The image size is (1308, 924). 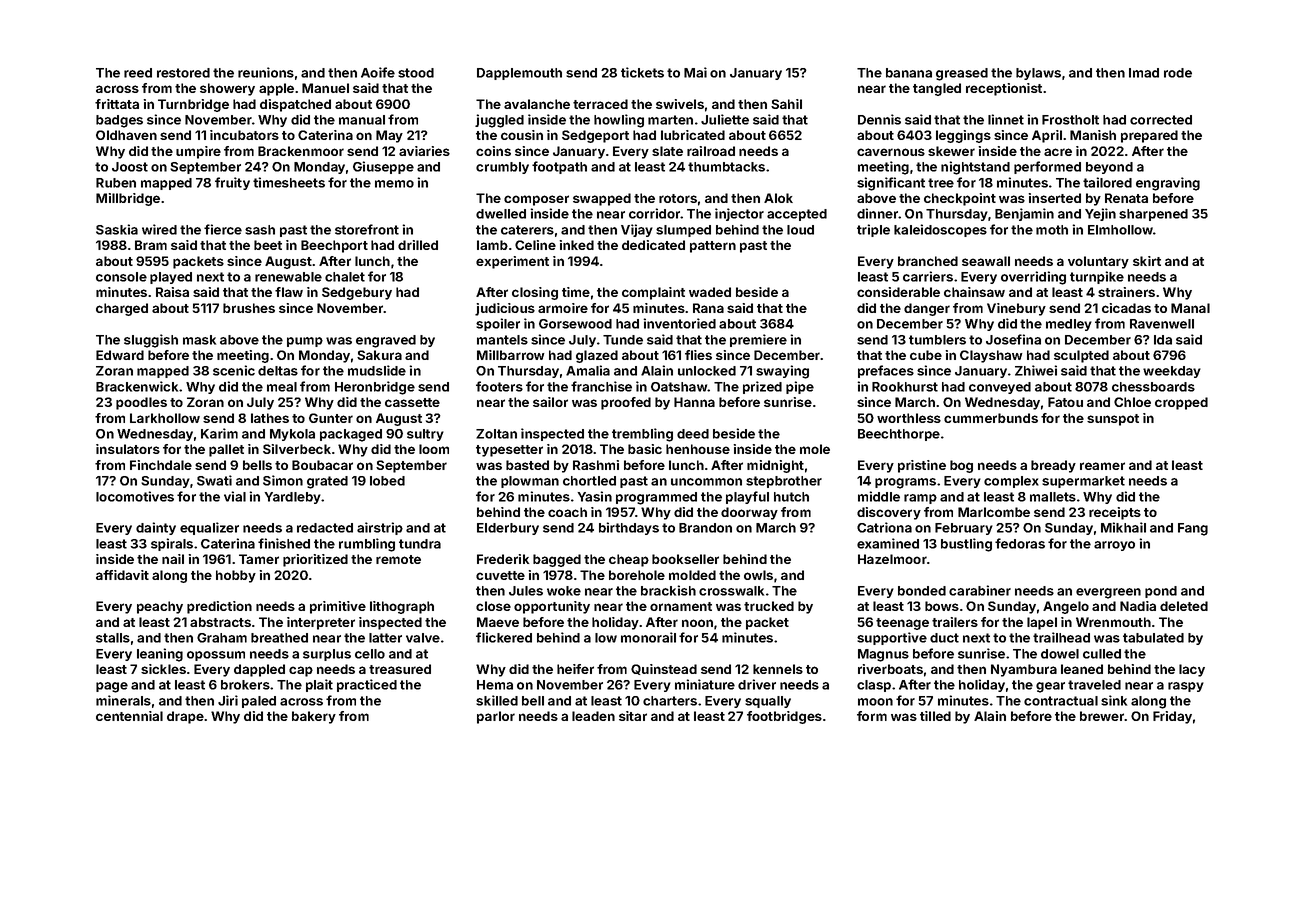 What do you see at coordinates (510, 355) in the screenshot?
I see `Millbarrow` at bounding box center [510, 355].
